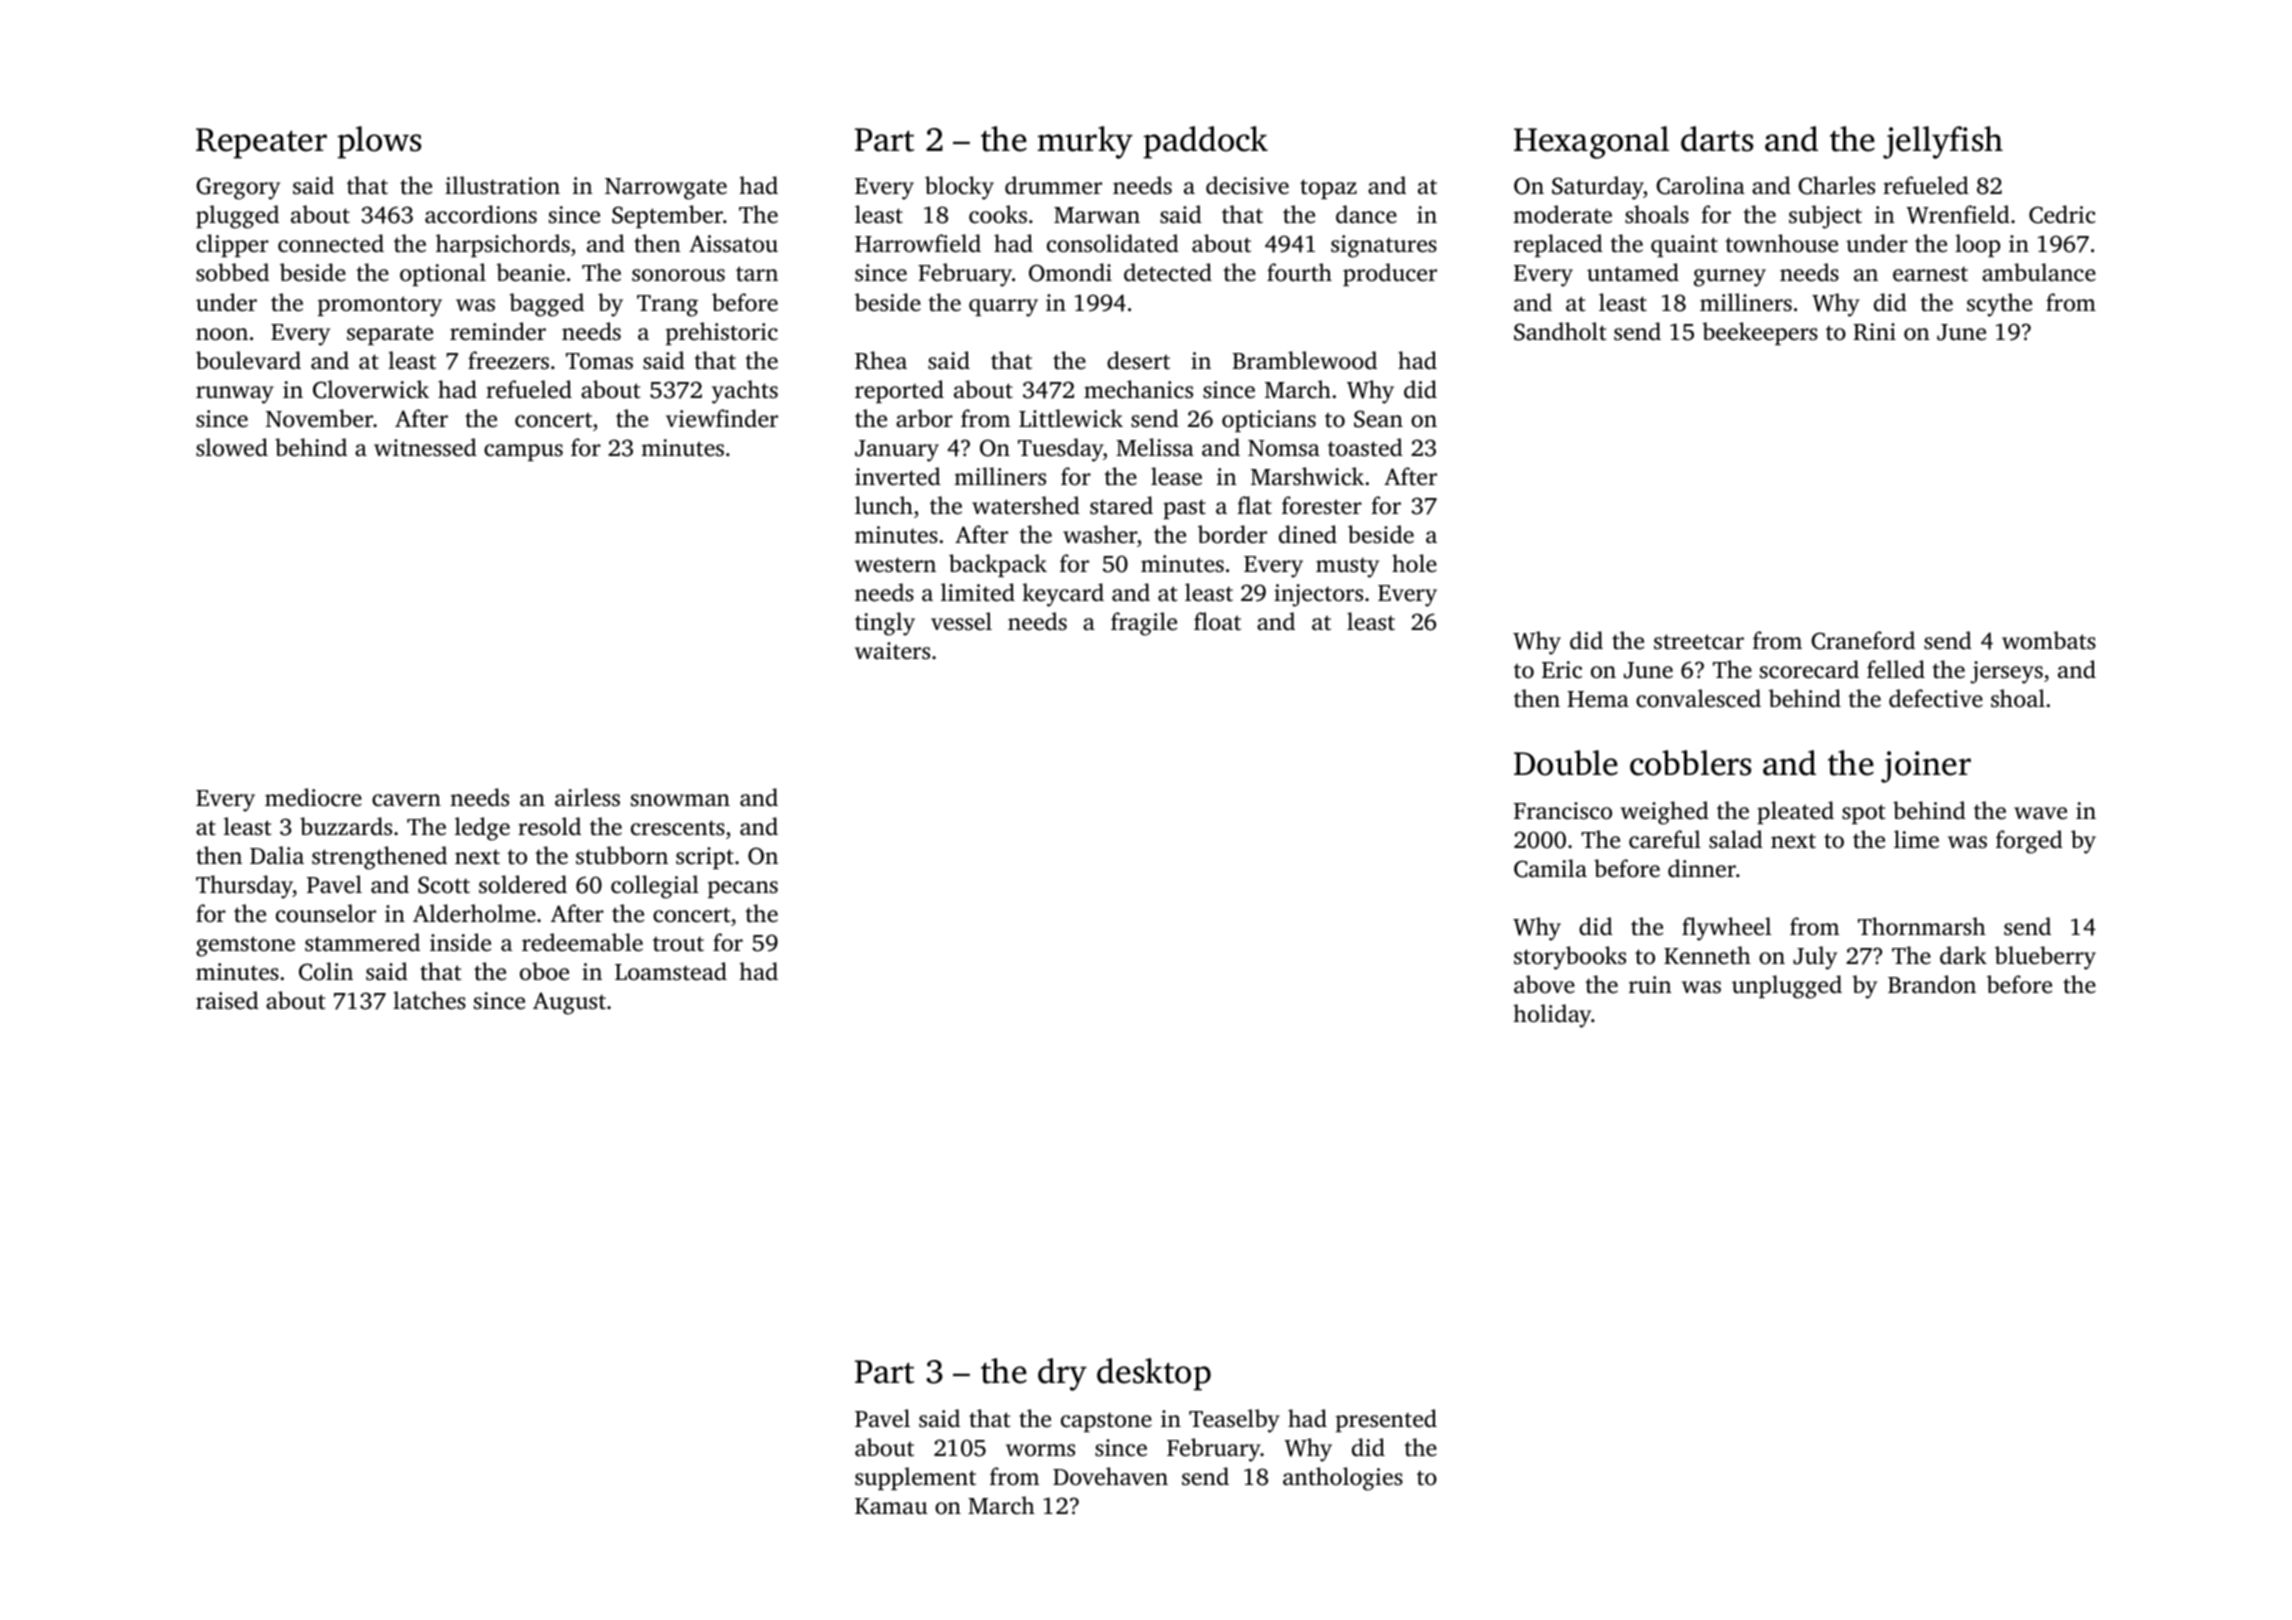  I want to click on Rhea, so click(881, 360).
